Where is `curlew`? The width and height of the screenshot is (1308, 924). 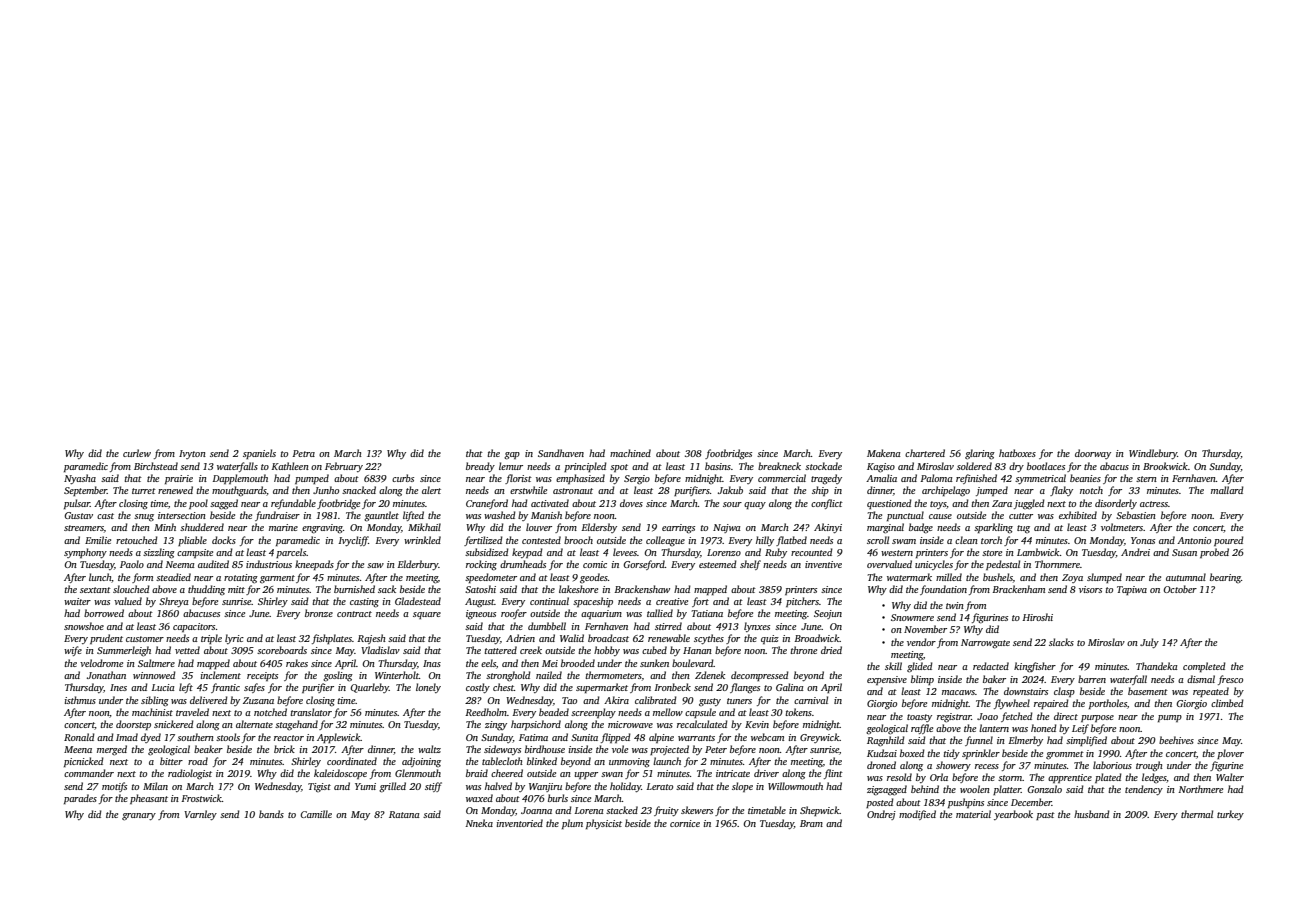
curlew is located at coordinates (137, 453).
